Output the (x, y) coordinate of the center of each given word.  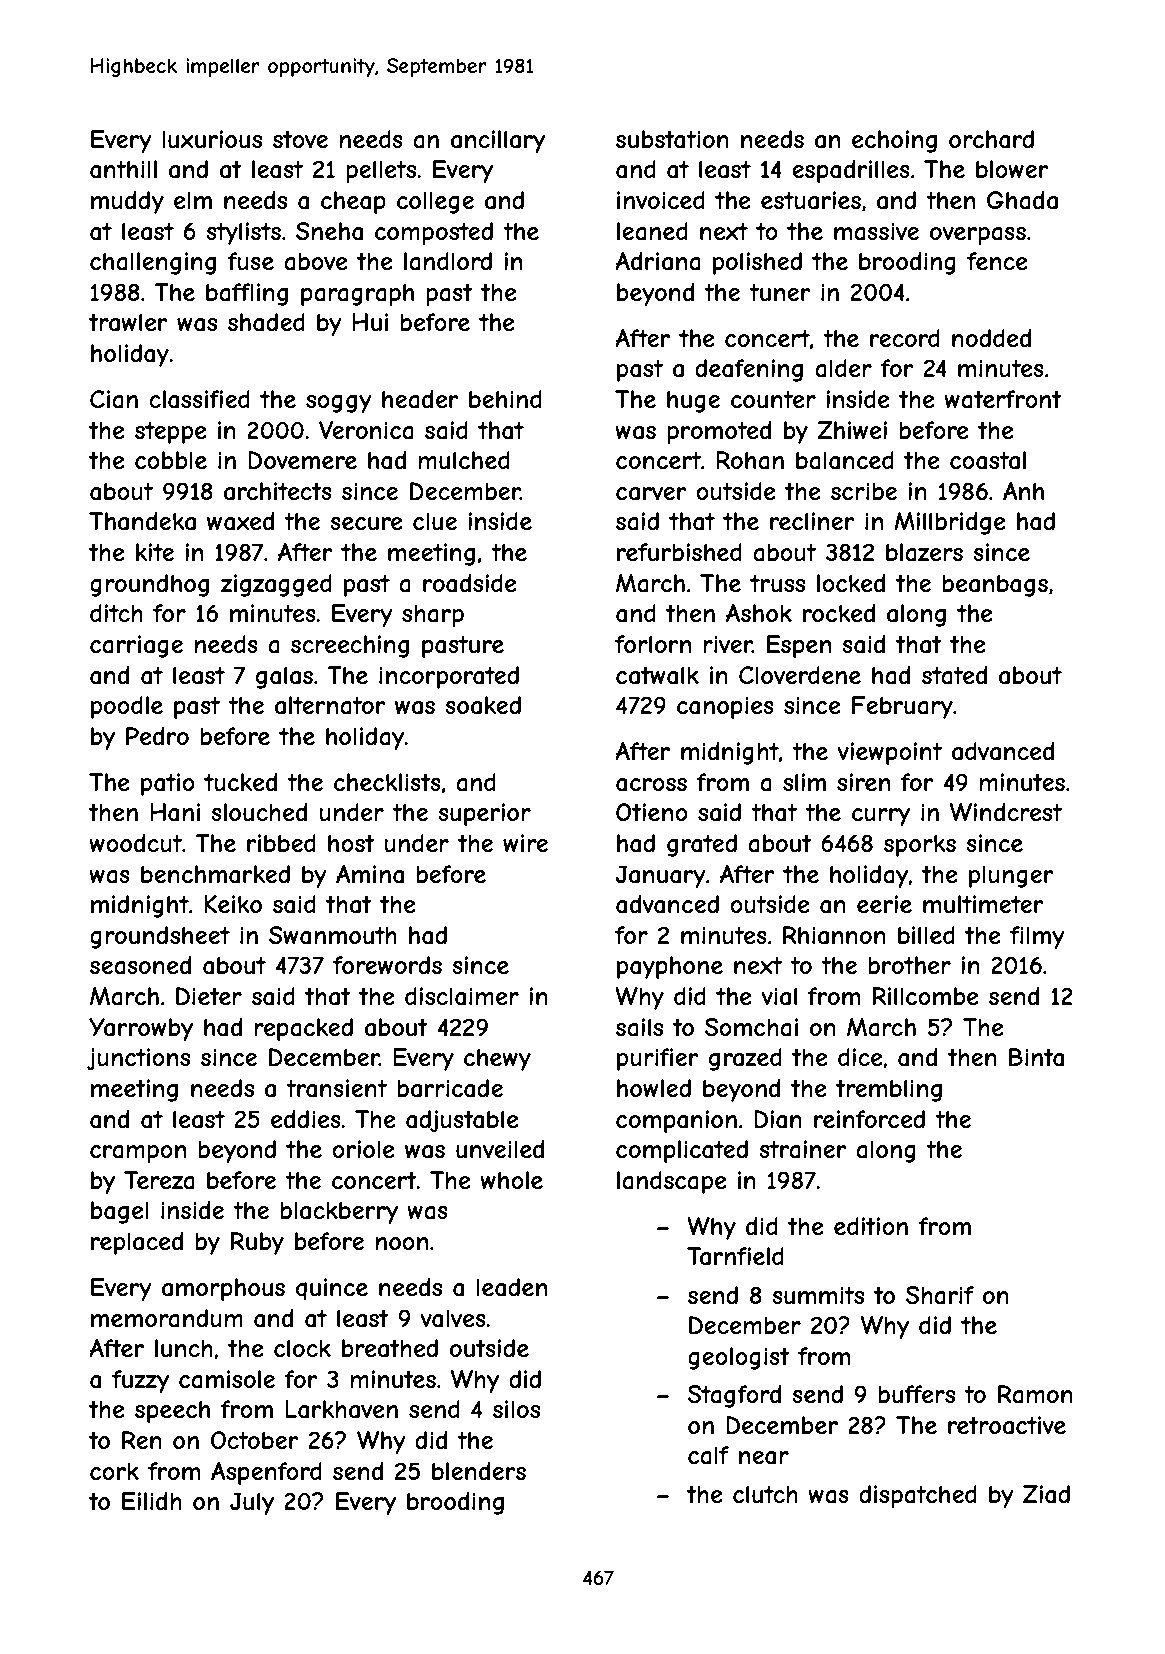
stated (954, 675)
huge (693, 401)
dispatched (918, 1496)
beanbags (995, 585)
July (252, 1503)
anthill (123, 169)
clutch (765, 1494)
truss (777, 583)
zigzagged (276, 585)
